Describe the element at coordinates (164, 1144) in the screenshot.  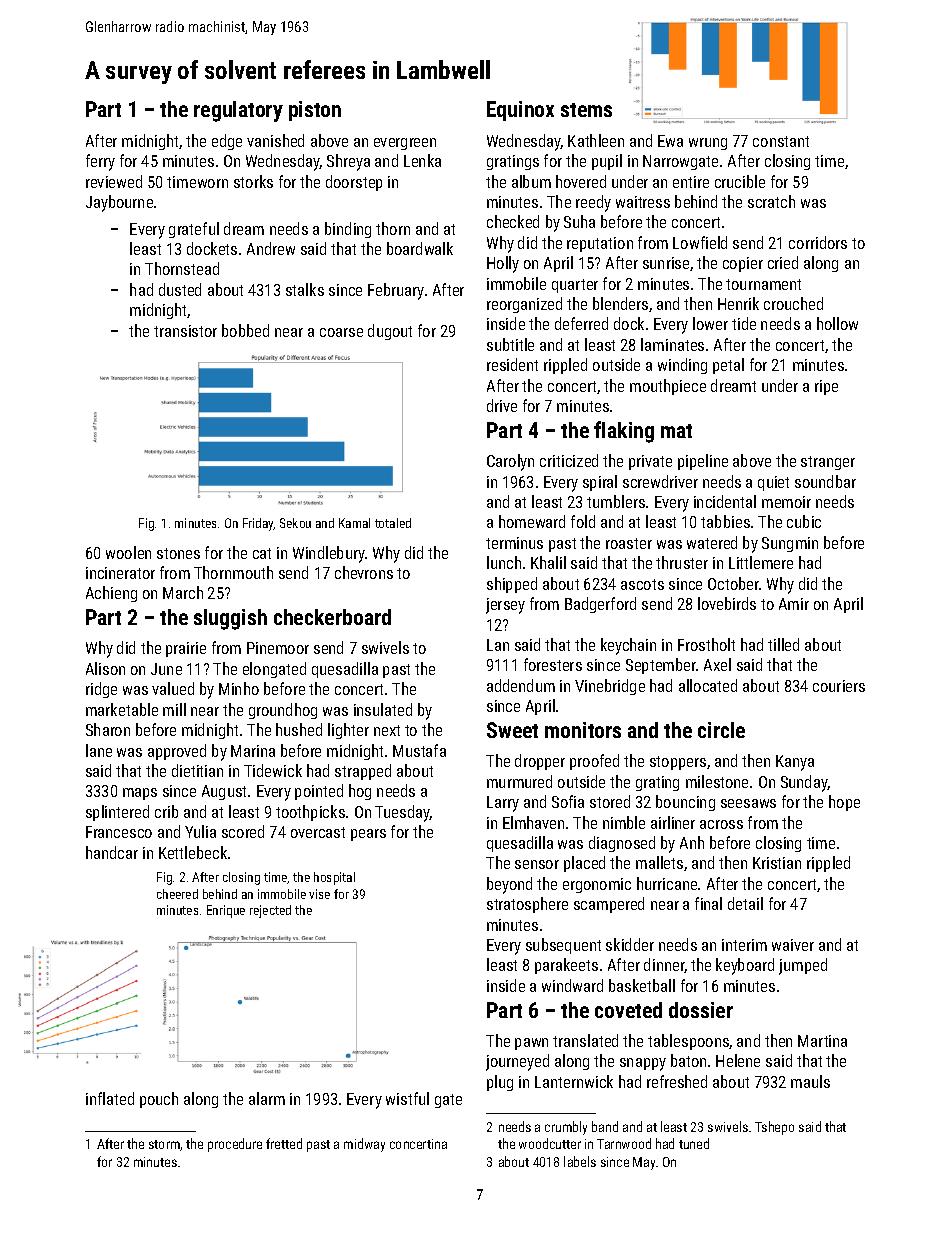
I see `storm` at that location.
